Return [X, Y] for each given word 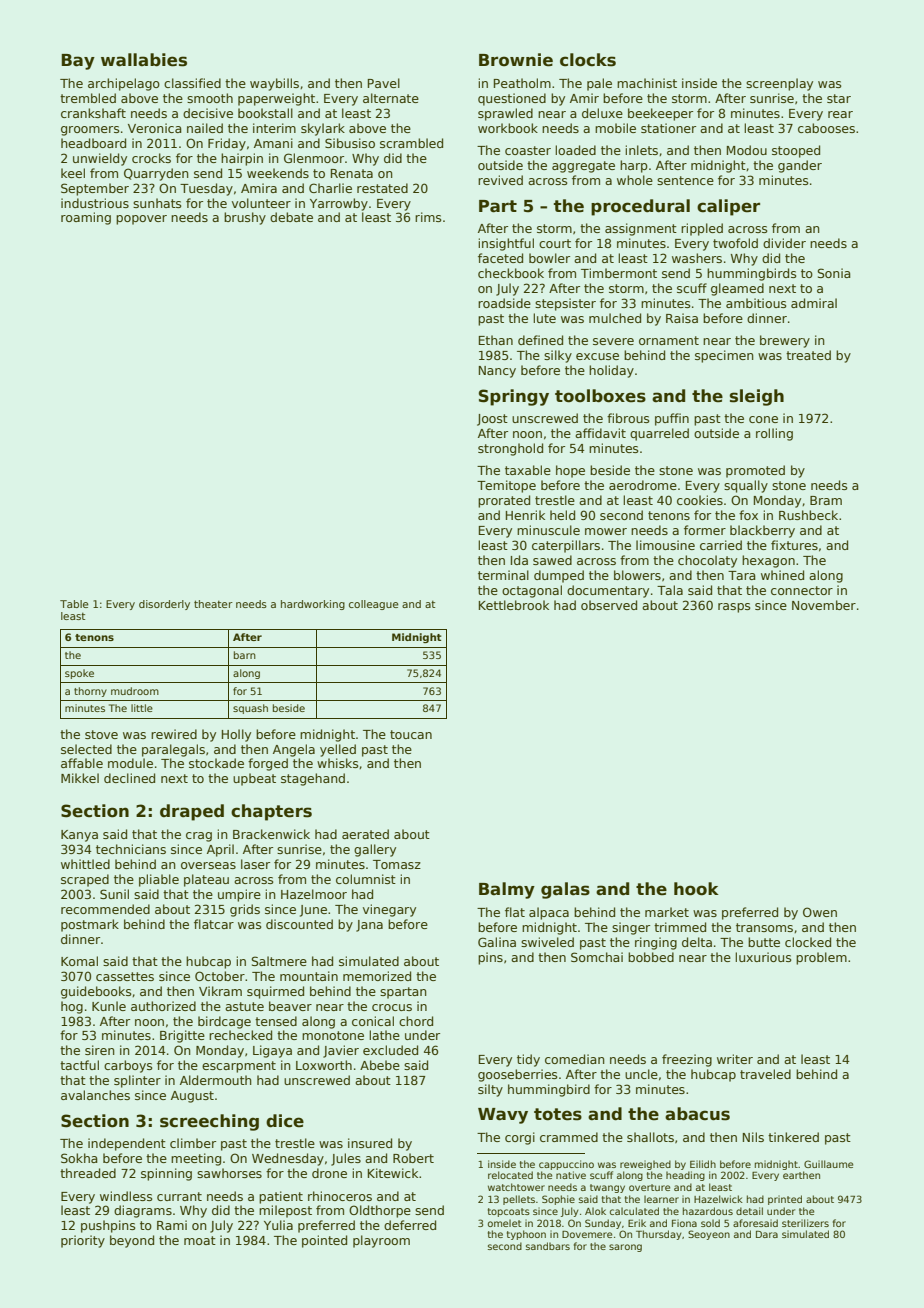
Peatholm [522, 83]
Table [74, 604]
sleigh [757, 397]
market [667, 912]
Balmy [507, 890]
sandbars [548, 1246]
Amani [273, 143]
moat [200, 1240]
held [562, 515]
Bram [826, 500]
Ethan [496, 340]
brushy [245, 218]
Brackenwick [271, 834]
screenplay [779, 84]
